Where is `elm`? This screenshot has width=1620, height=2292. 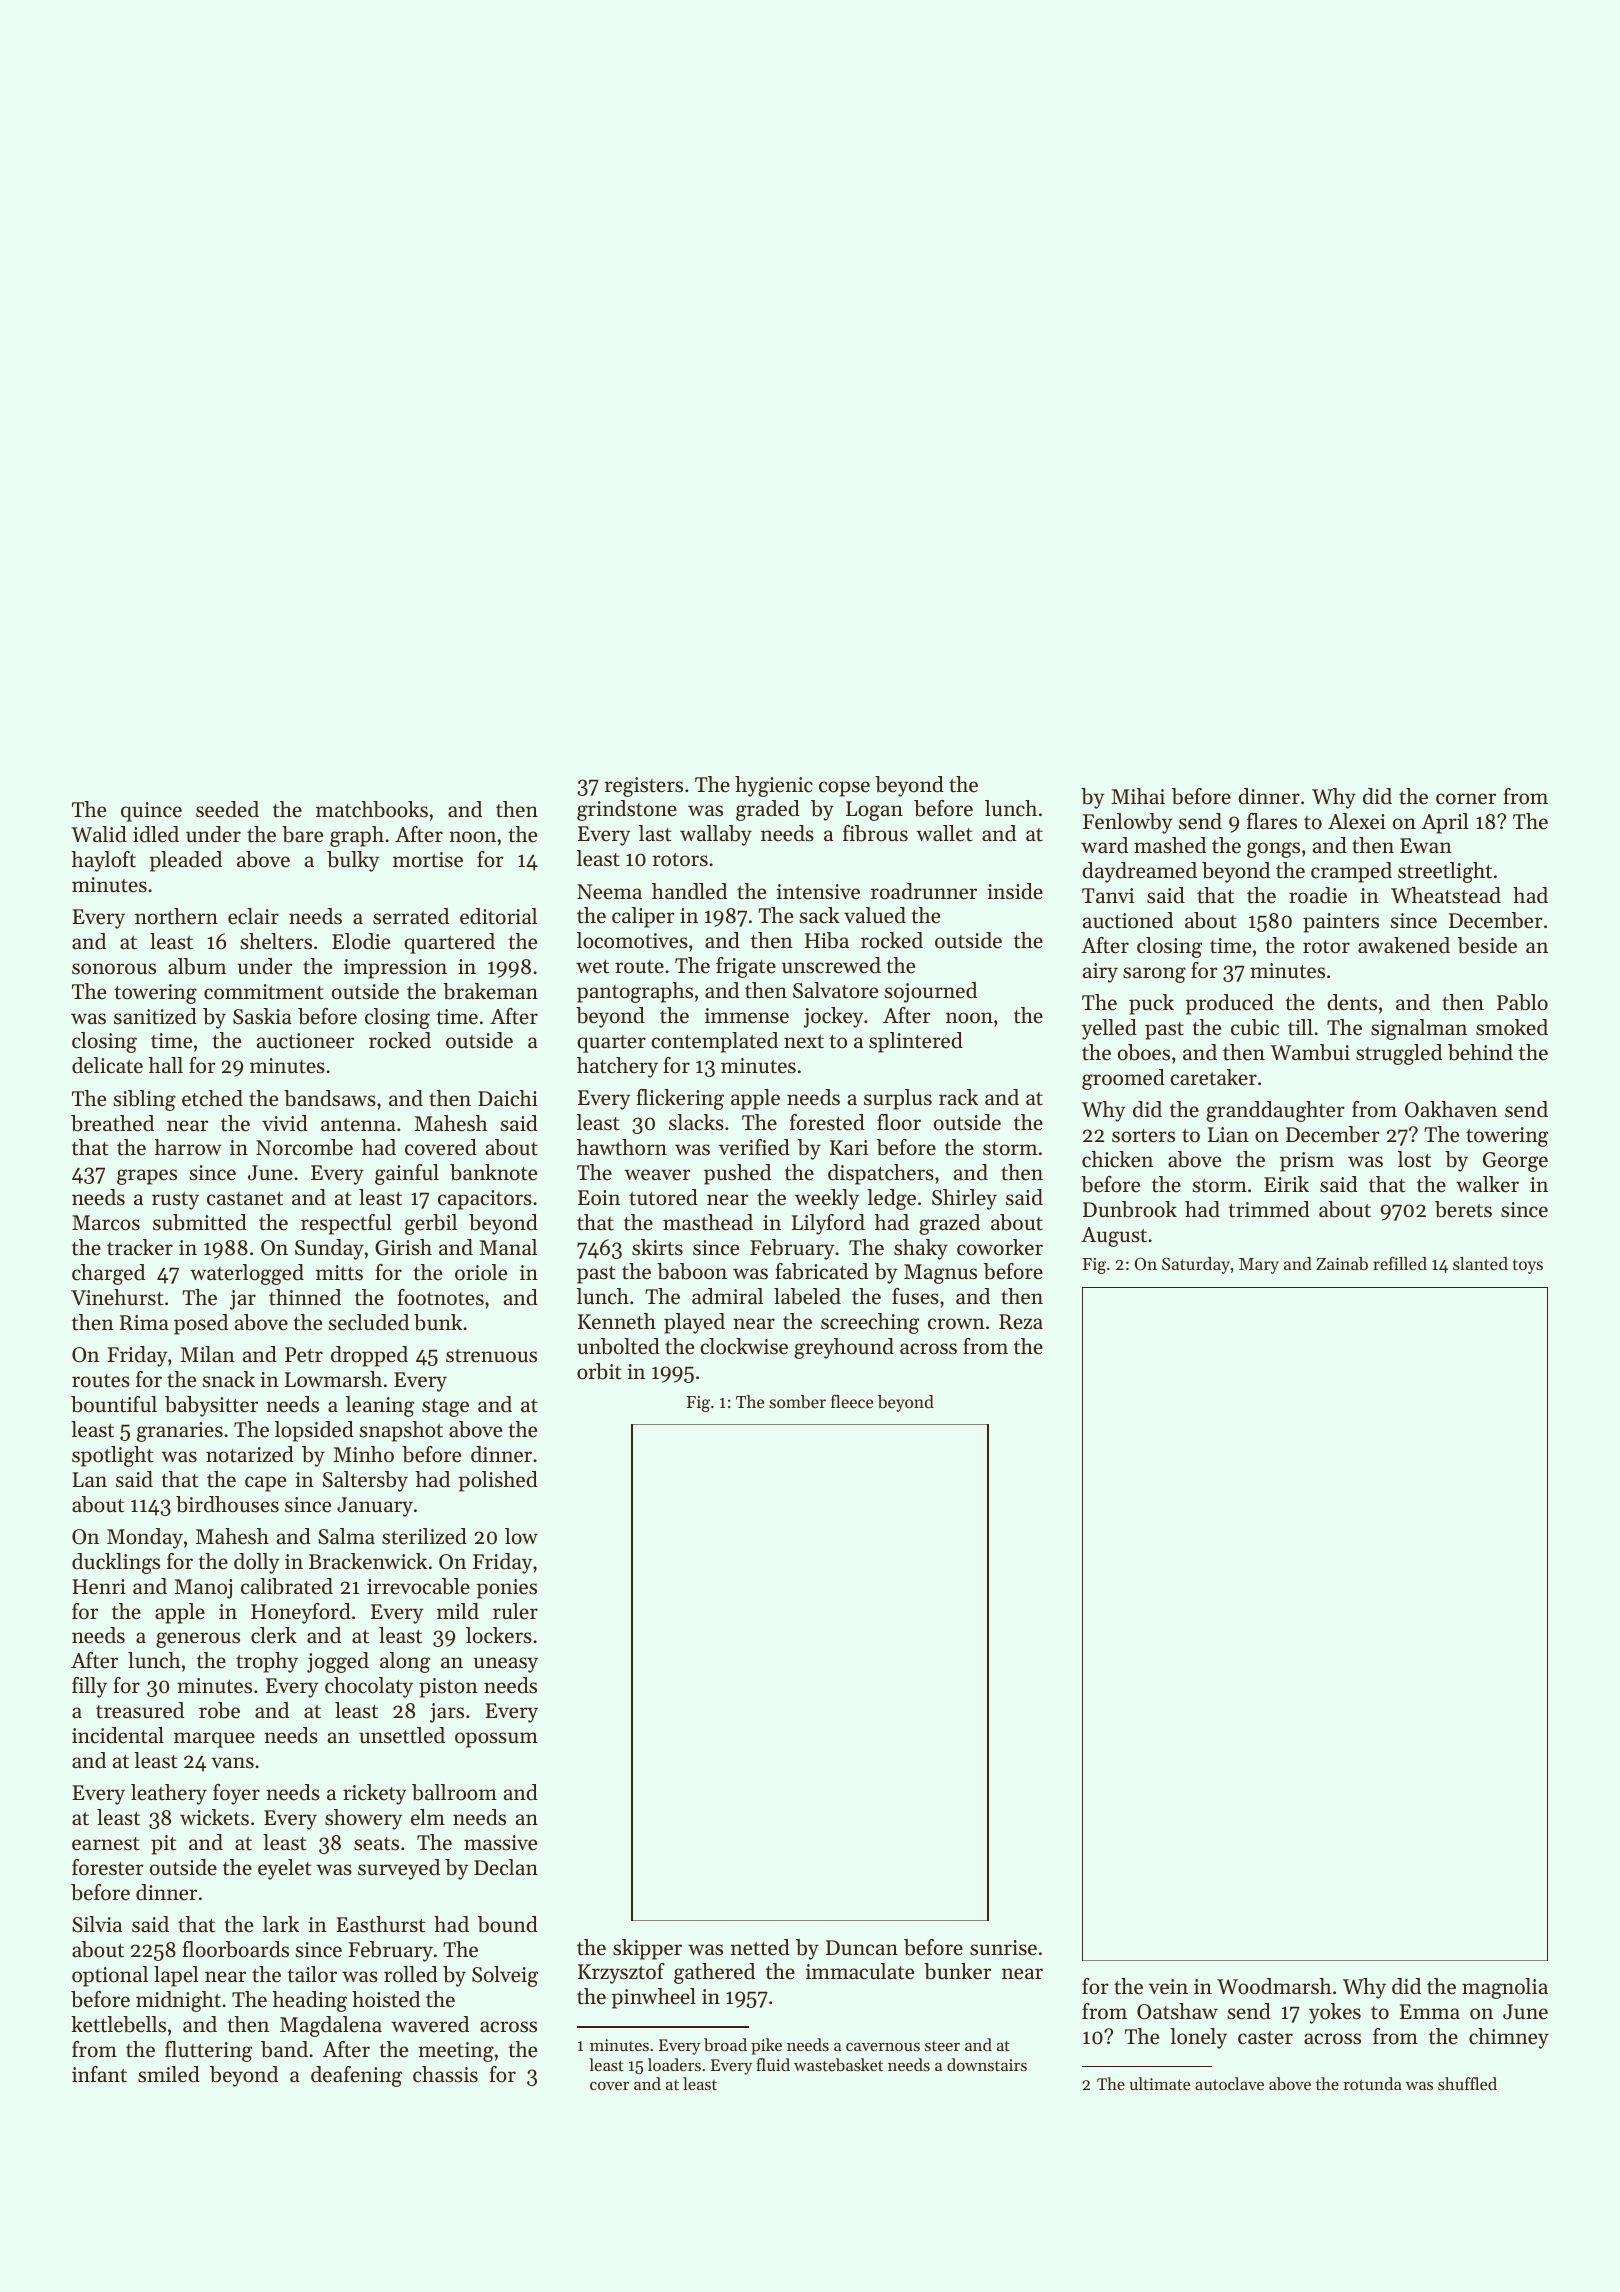
elm is located at coordinates (428, 1817).
